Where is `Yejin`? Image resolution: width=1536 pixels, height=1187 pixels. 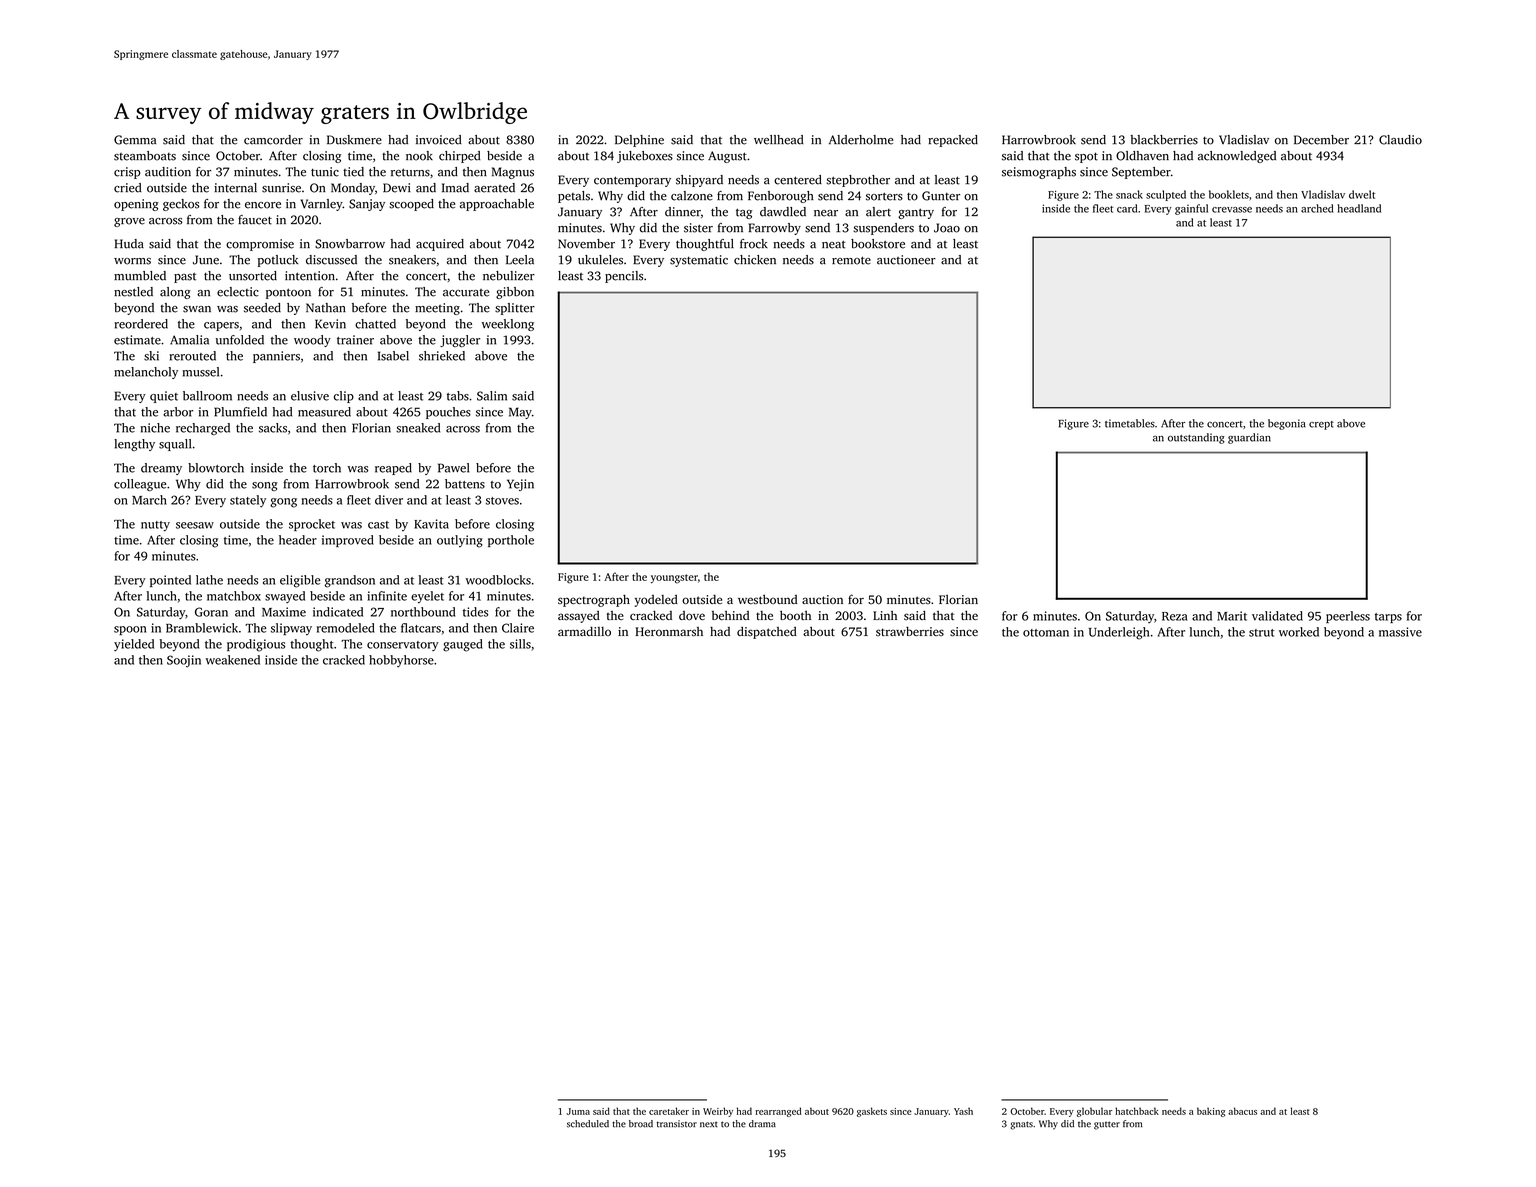 Yejin is located at coordinates (520, 485).
